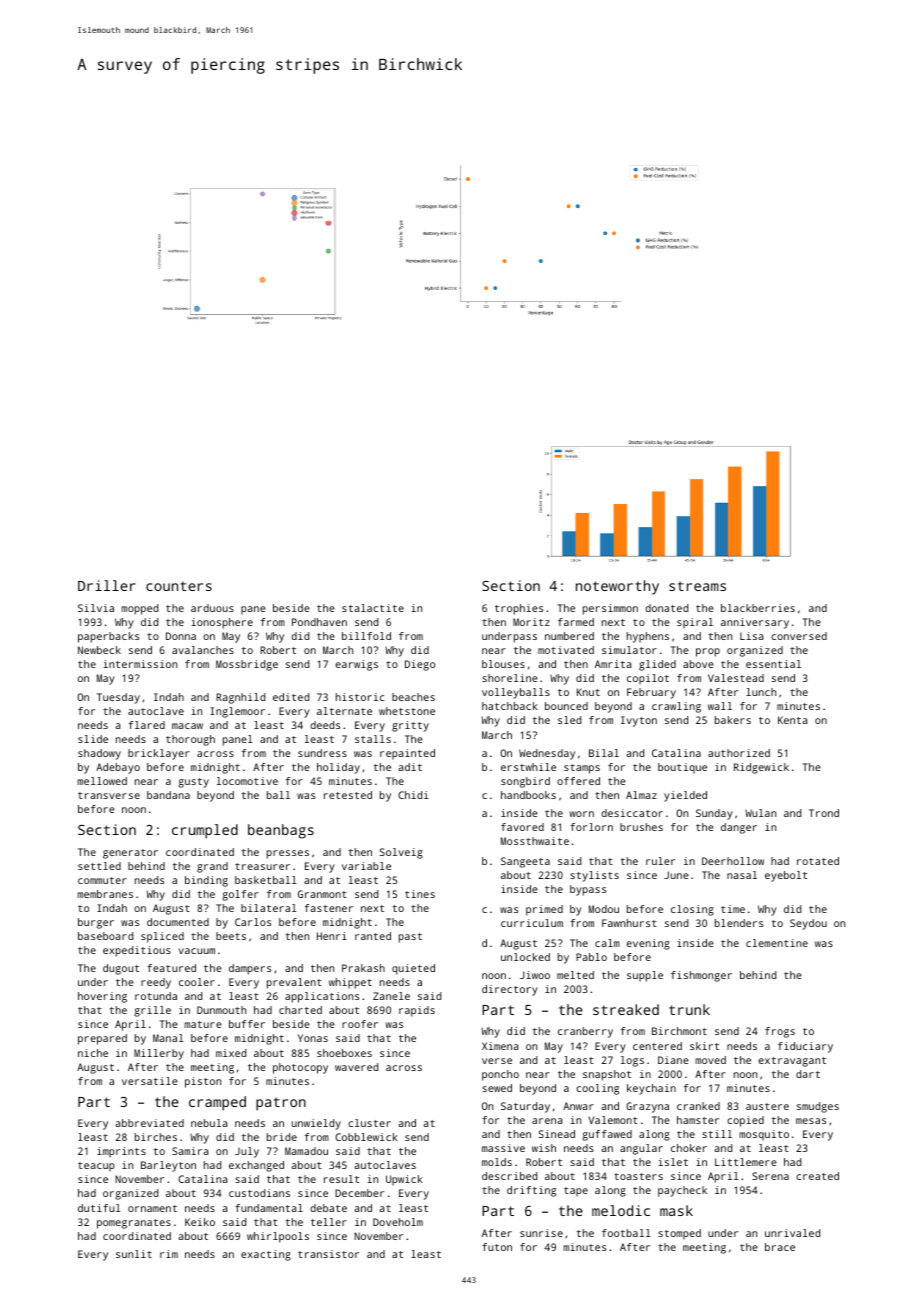 This document has width=924, height=1308. Describe the element at coordinates (106, 585) in the document. I see `Driller` at that location.
